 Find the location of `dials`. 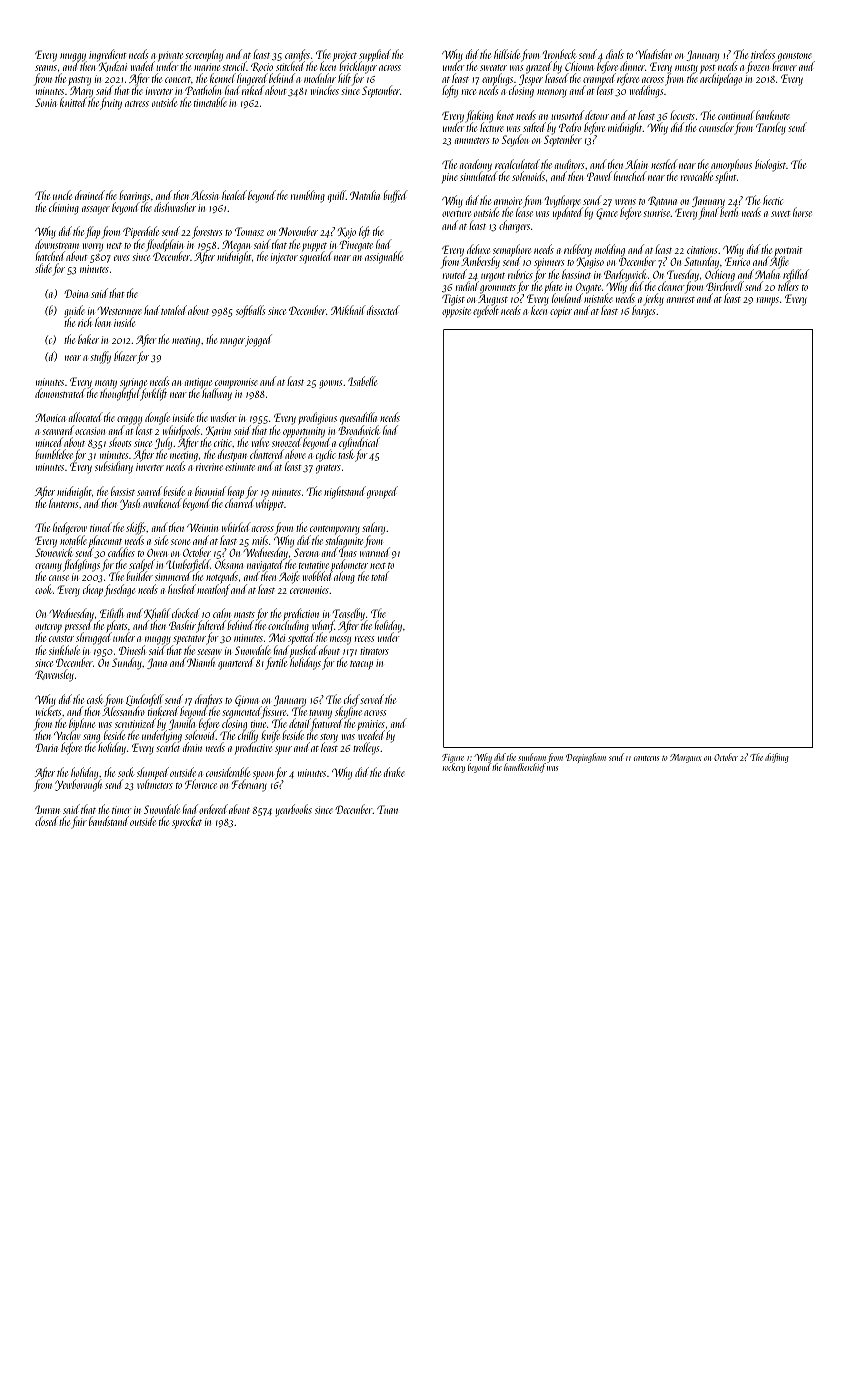

dials is located at coordinates (615, 54).
